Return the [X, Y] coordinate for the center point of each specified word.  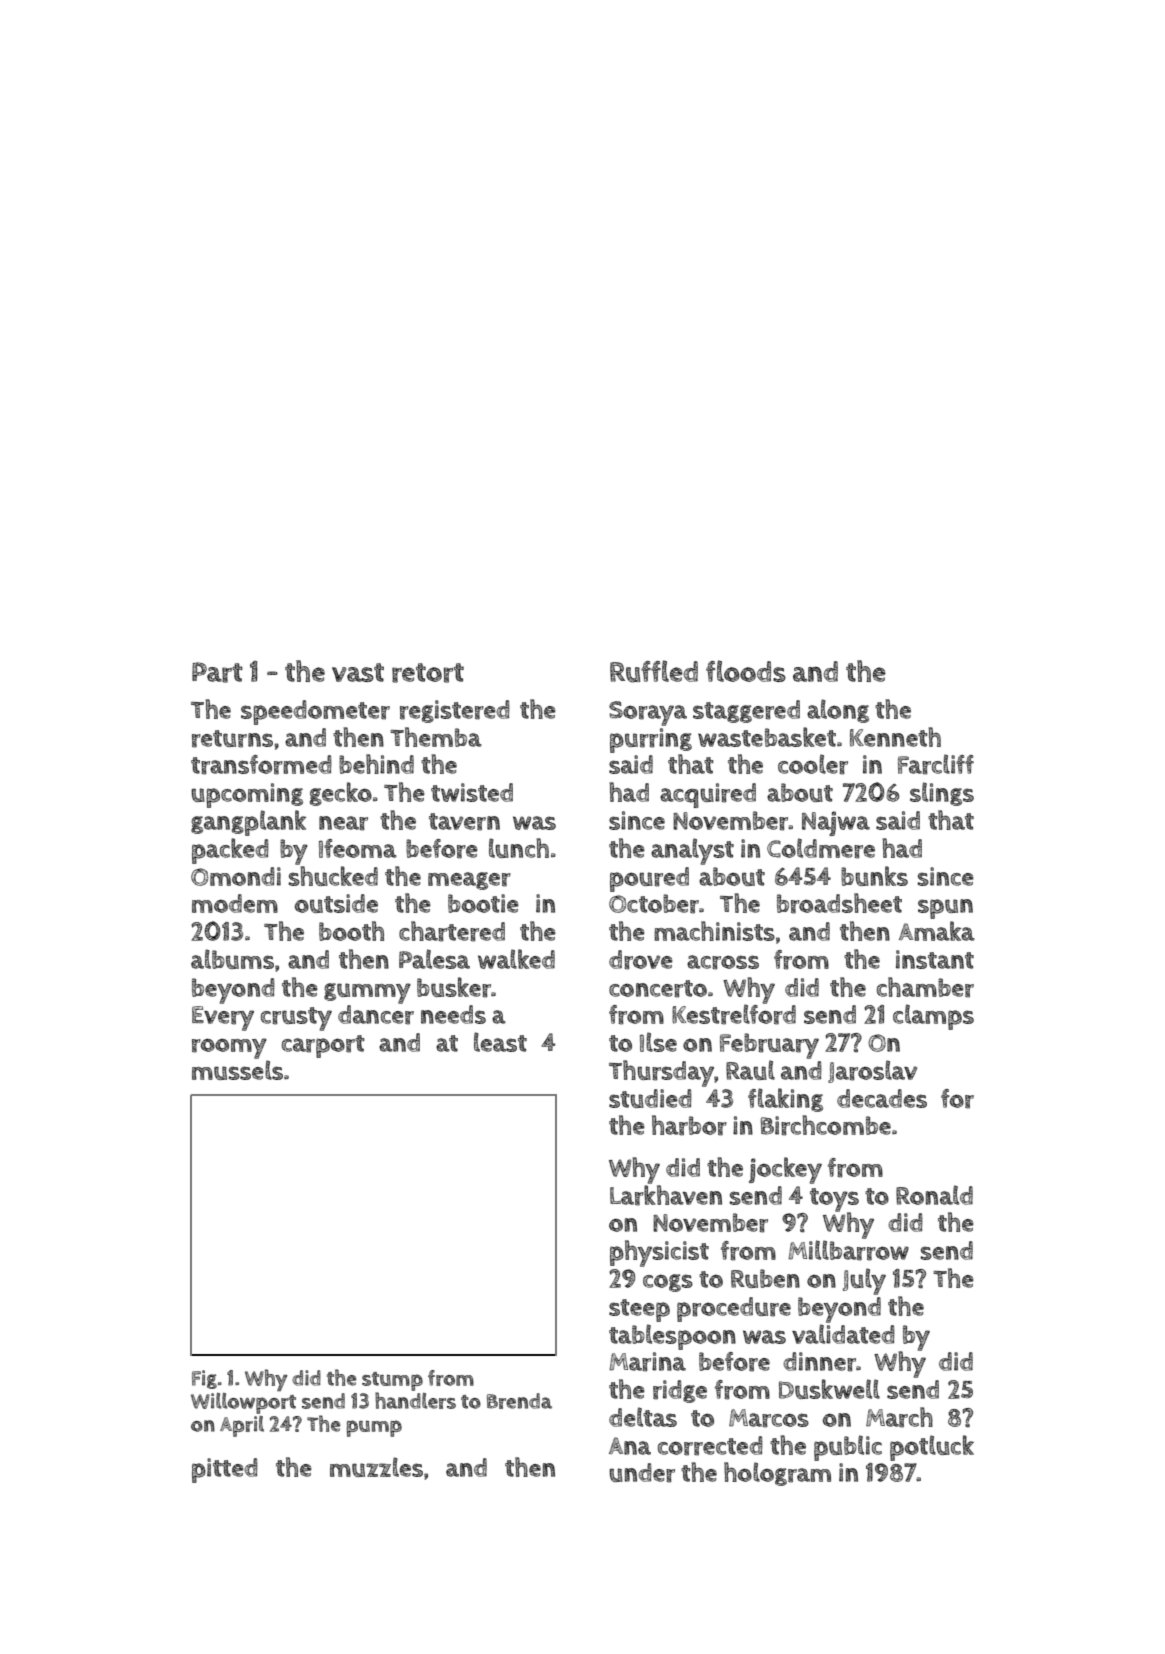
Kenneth [895, 737]
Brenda [519, 1401]
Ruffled [654, 671]
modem [235, 903]
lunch [519, 848]
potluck [932, 1448]
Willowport [243, 1403]
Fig [204, 1379]
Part [217, 672]
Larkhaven [666, 1195]
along [838, 711]
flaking [785, 1100]
